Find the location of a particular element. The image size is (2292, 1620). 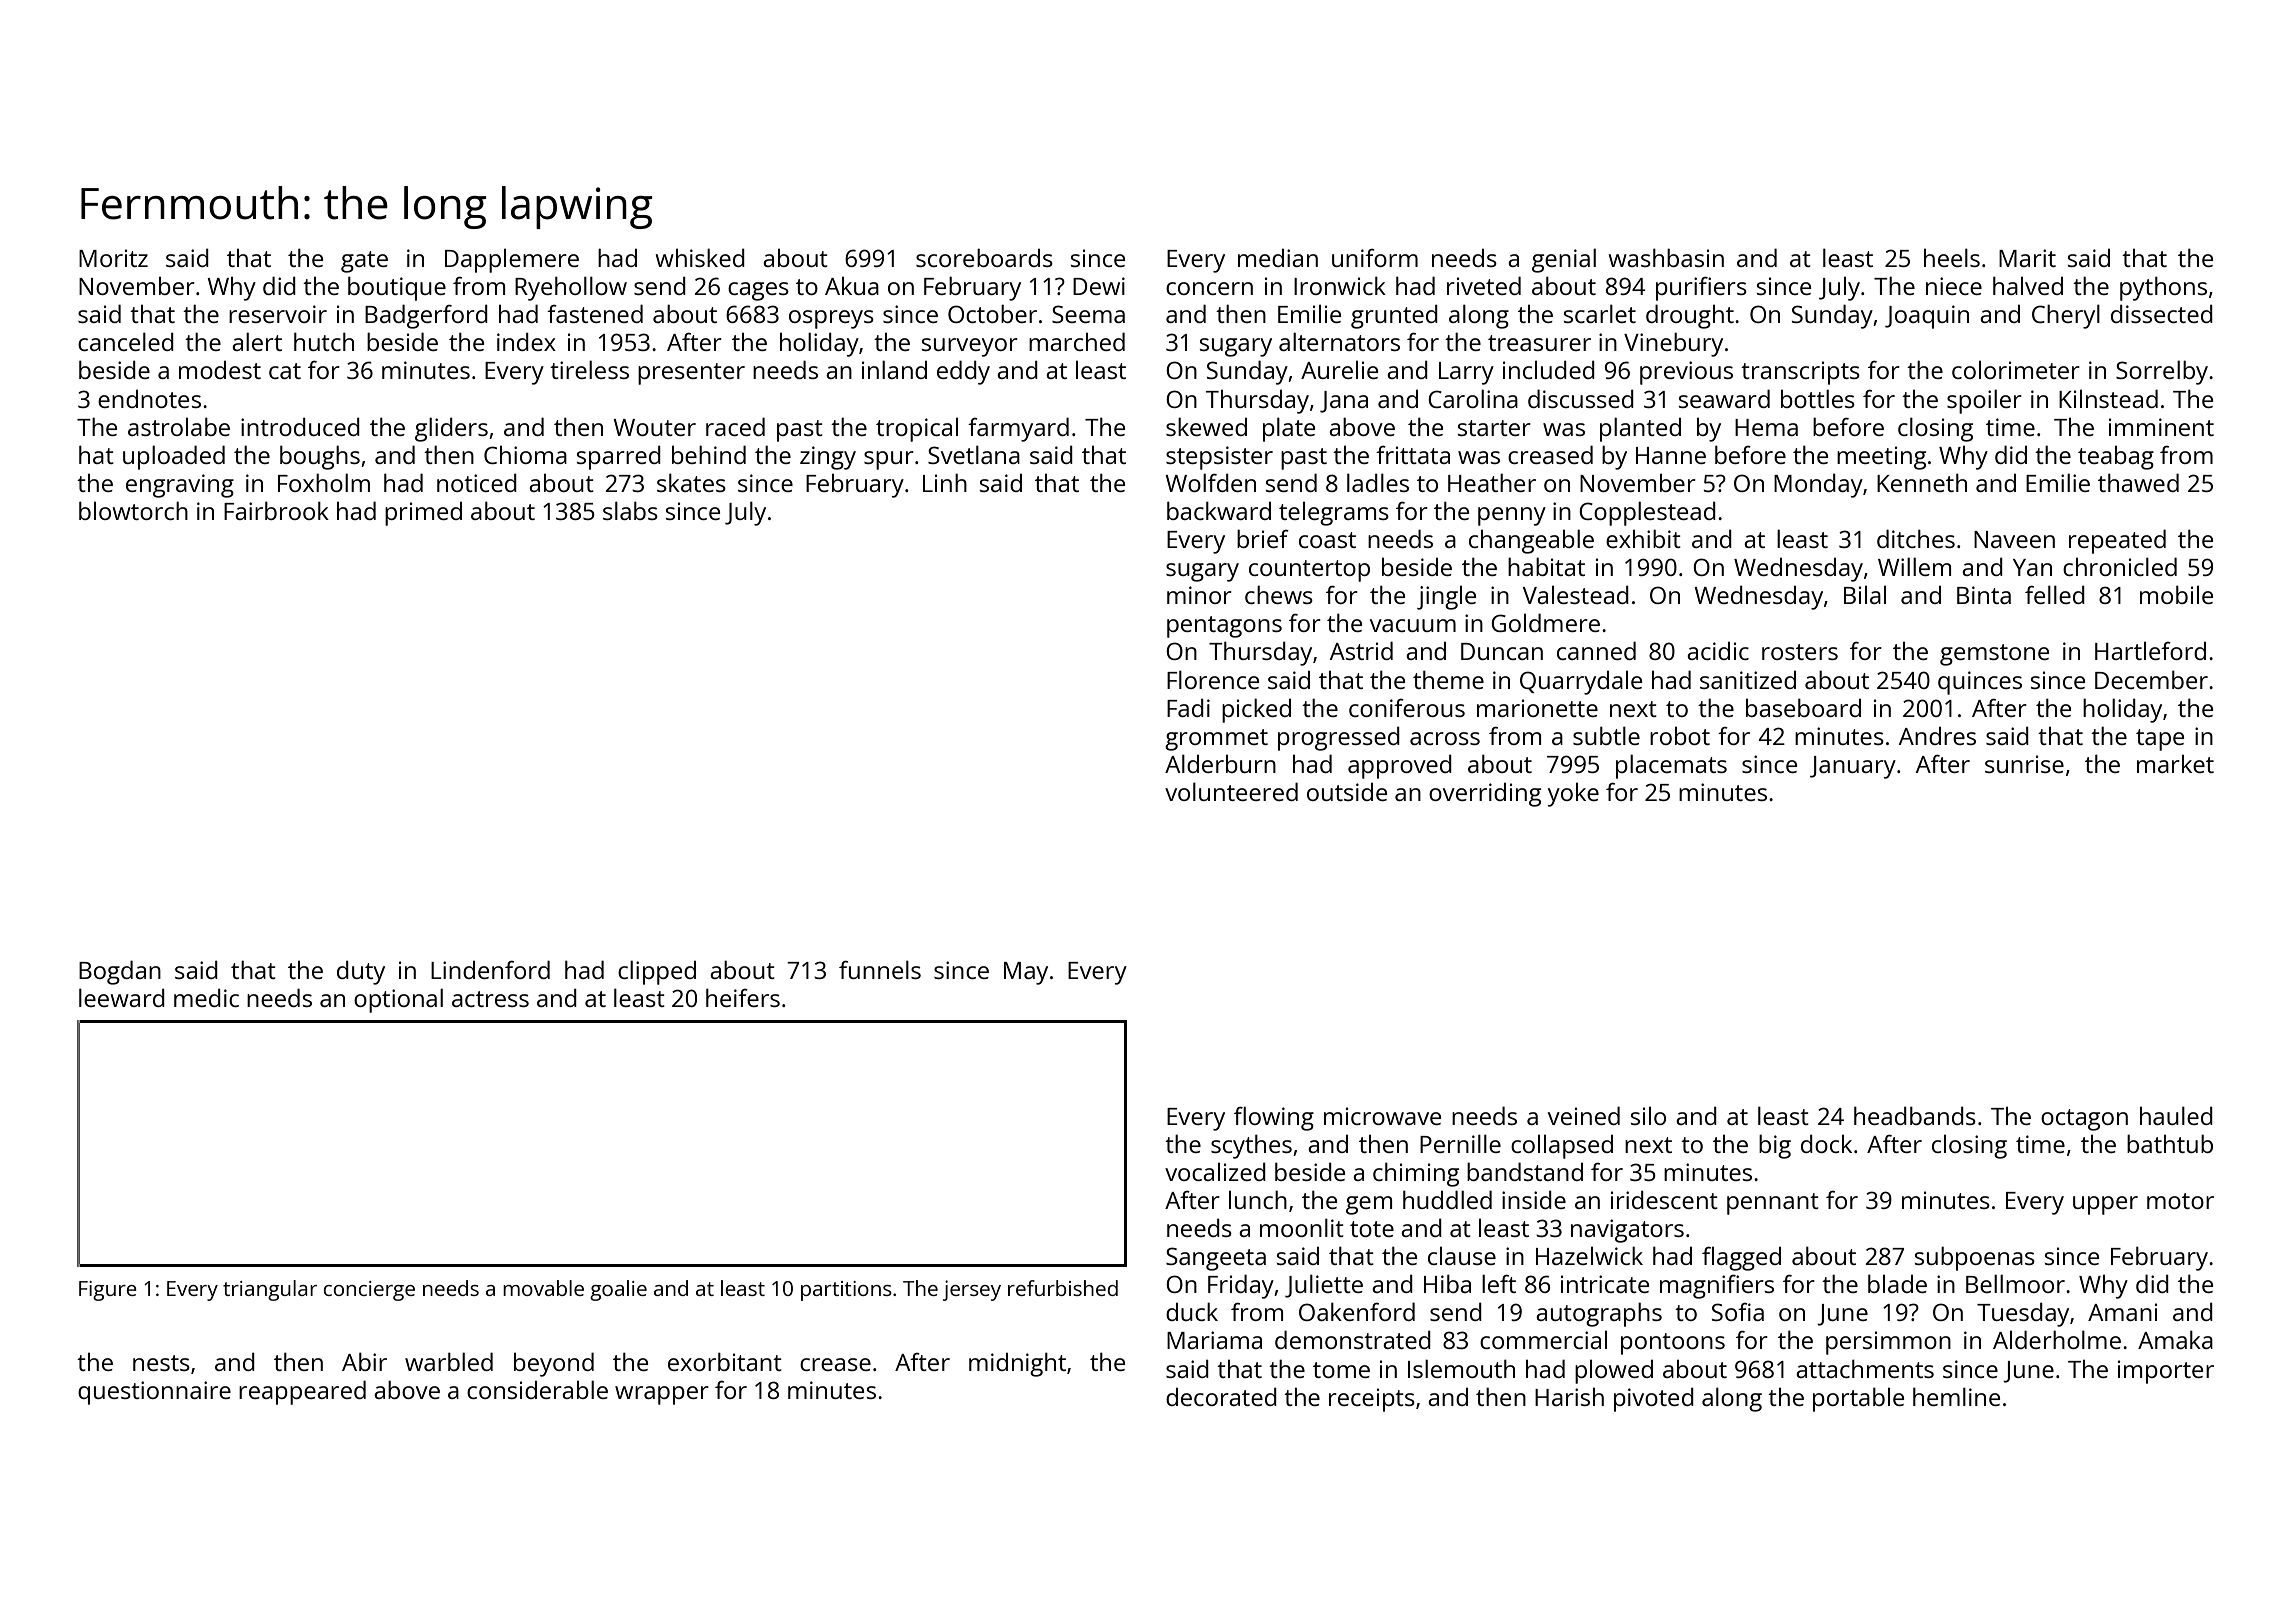

vocalized is located at coordinates (1215, 1171).
